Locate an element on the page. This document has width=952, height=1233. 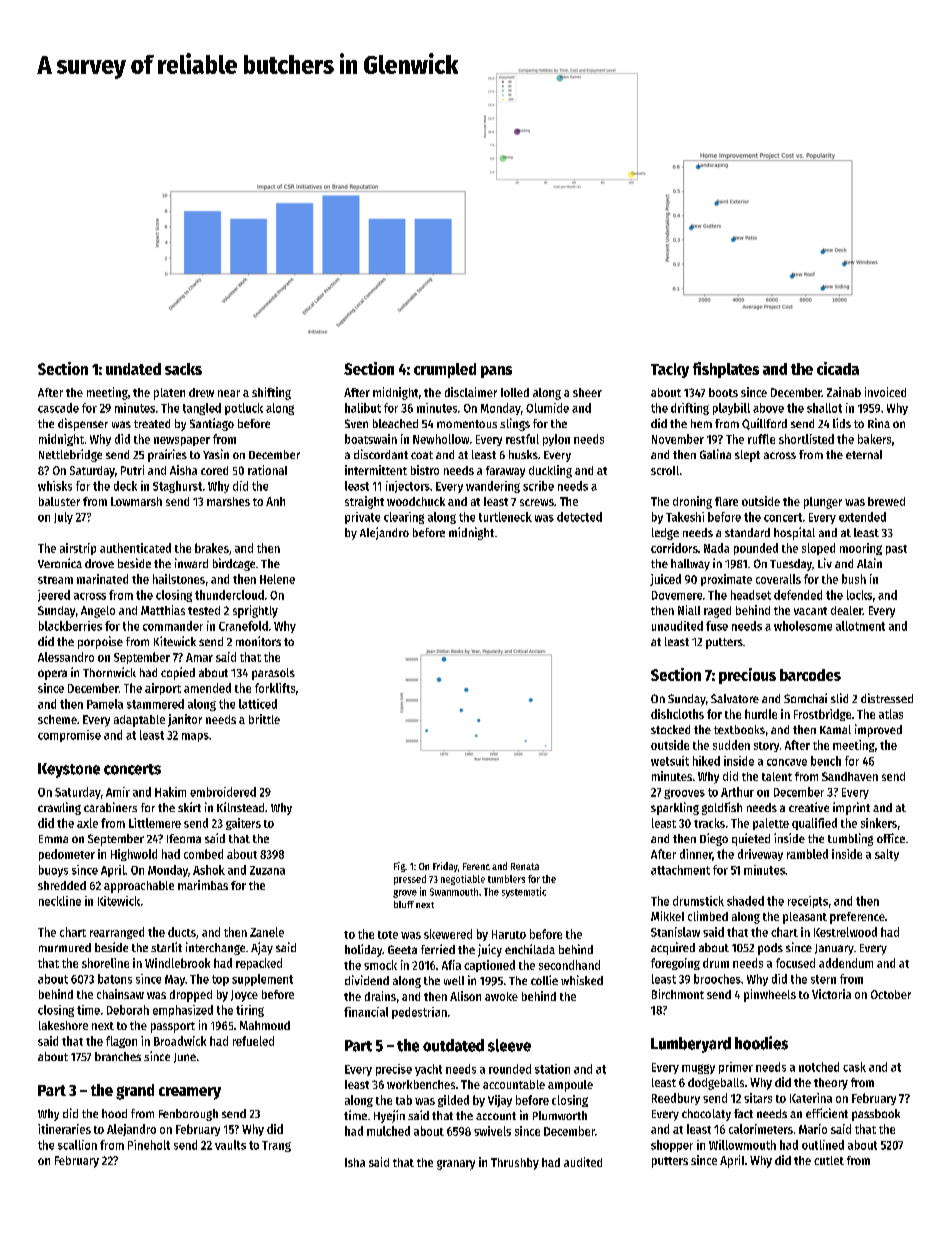
fishplates is located at coordinates (726, 370).
